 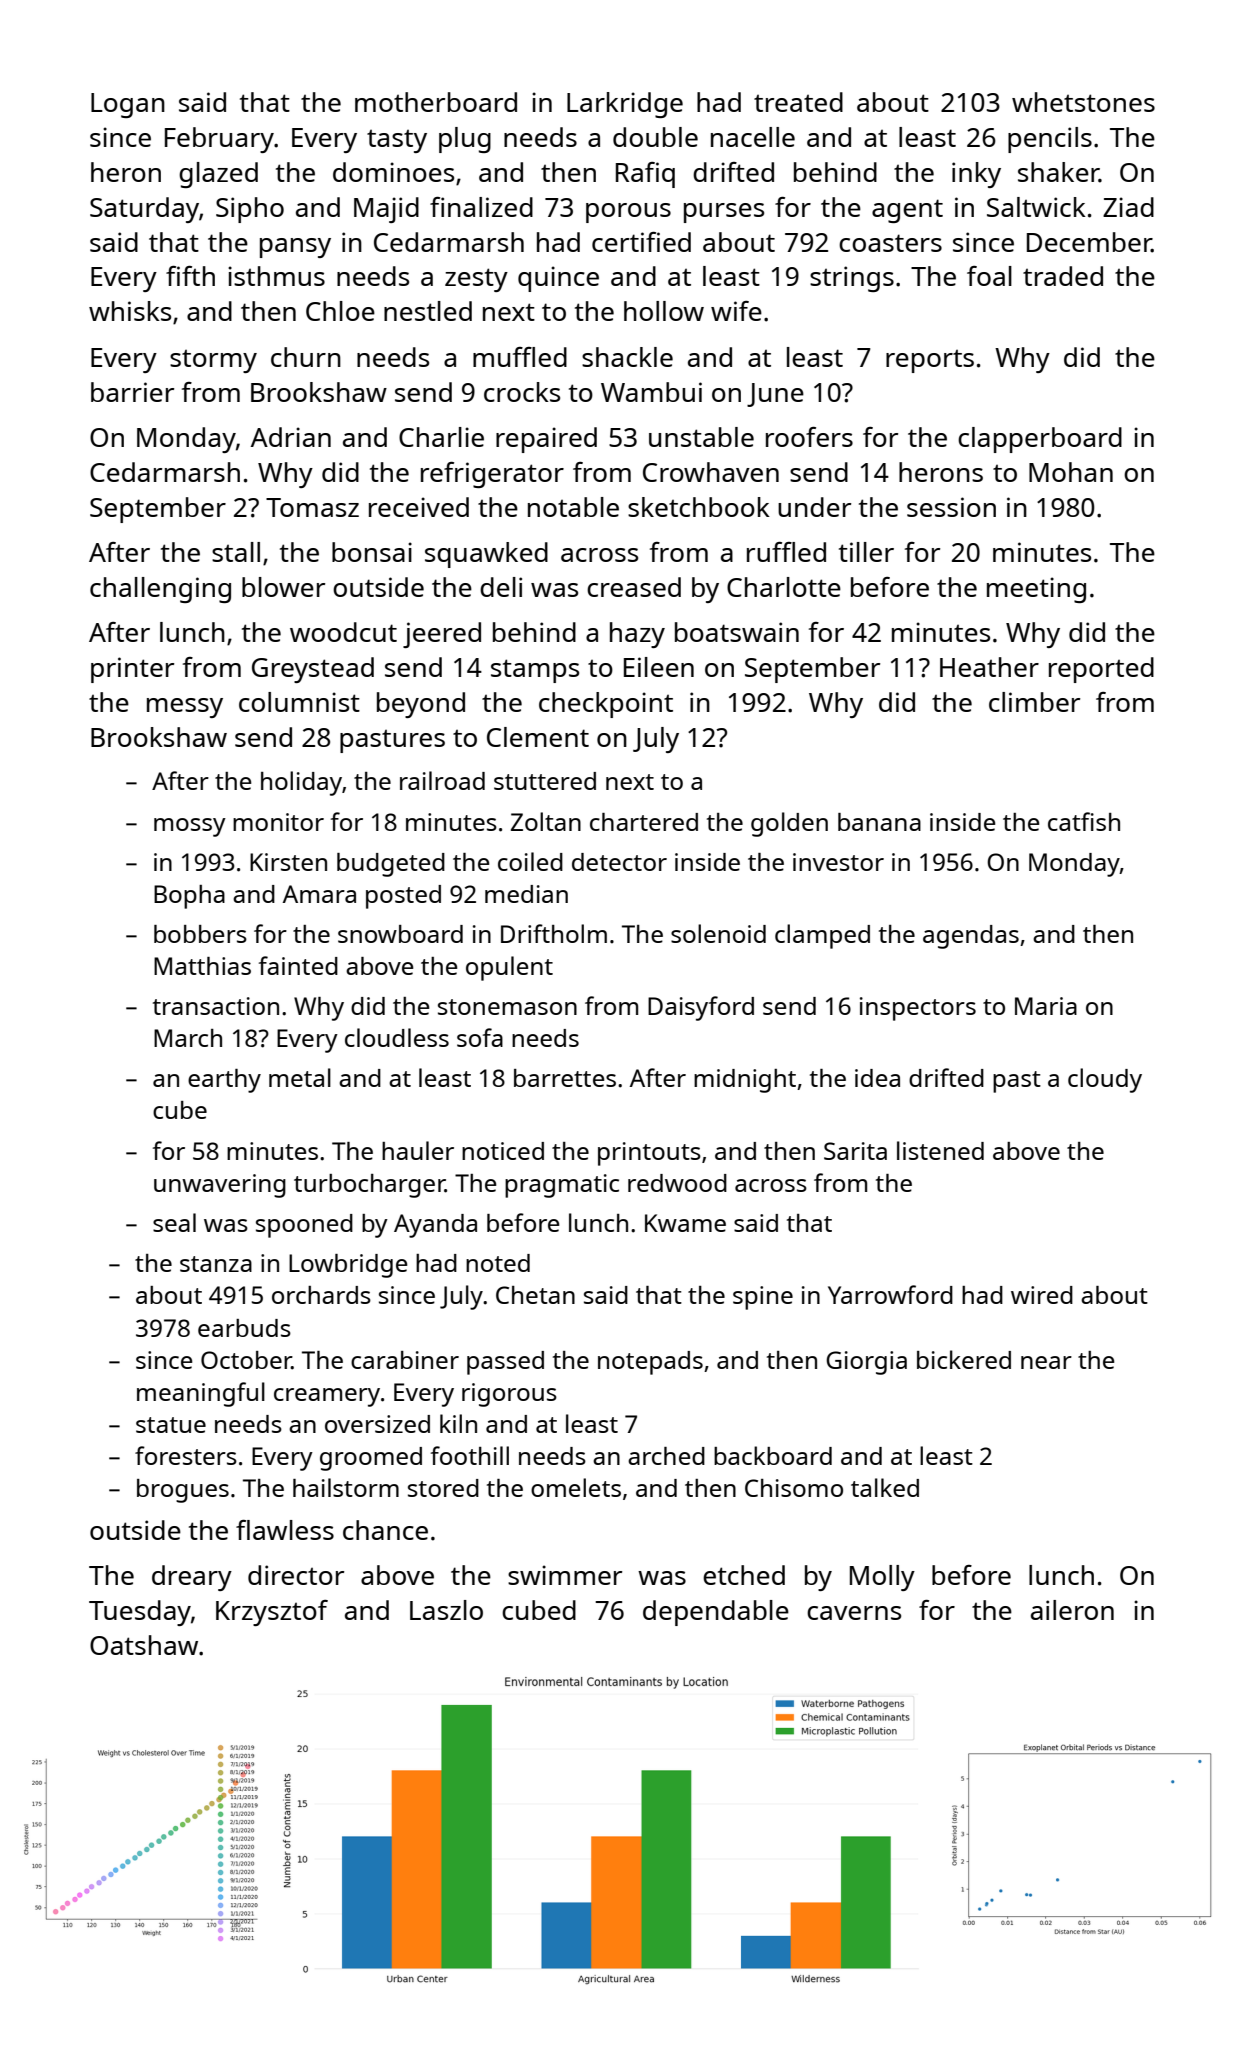 What do you see at coordinates (545, 781) in the screenshot?
I see `stuttered` at bounding box center [545, 781].
